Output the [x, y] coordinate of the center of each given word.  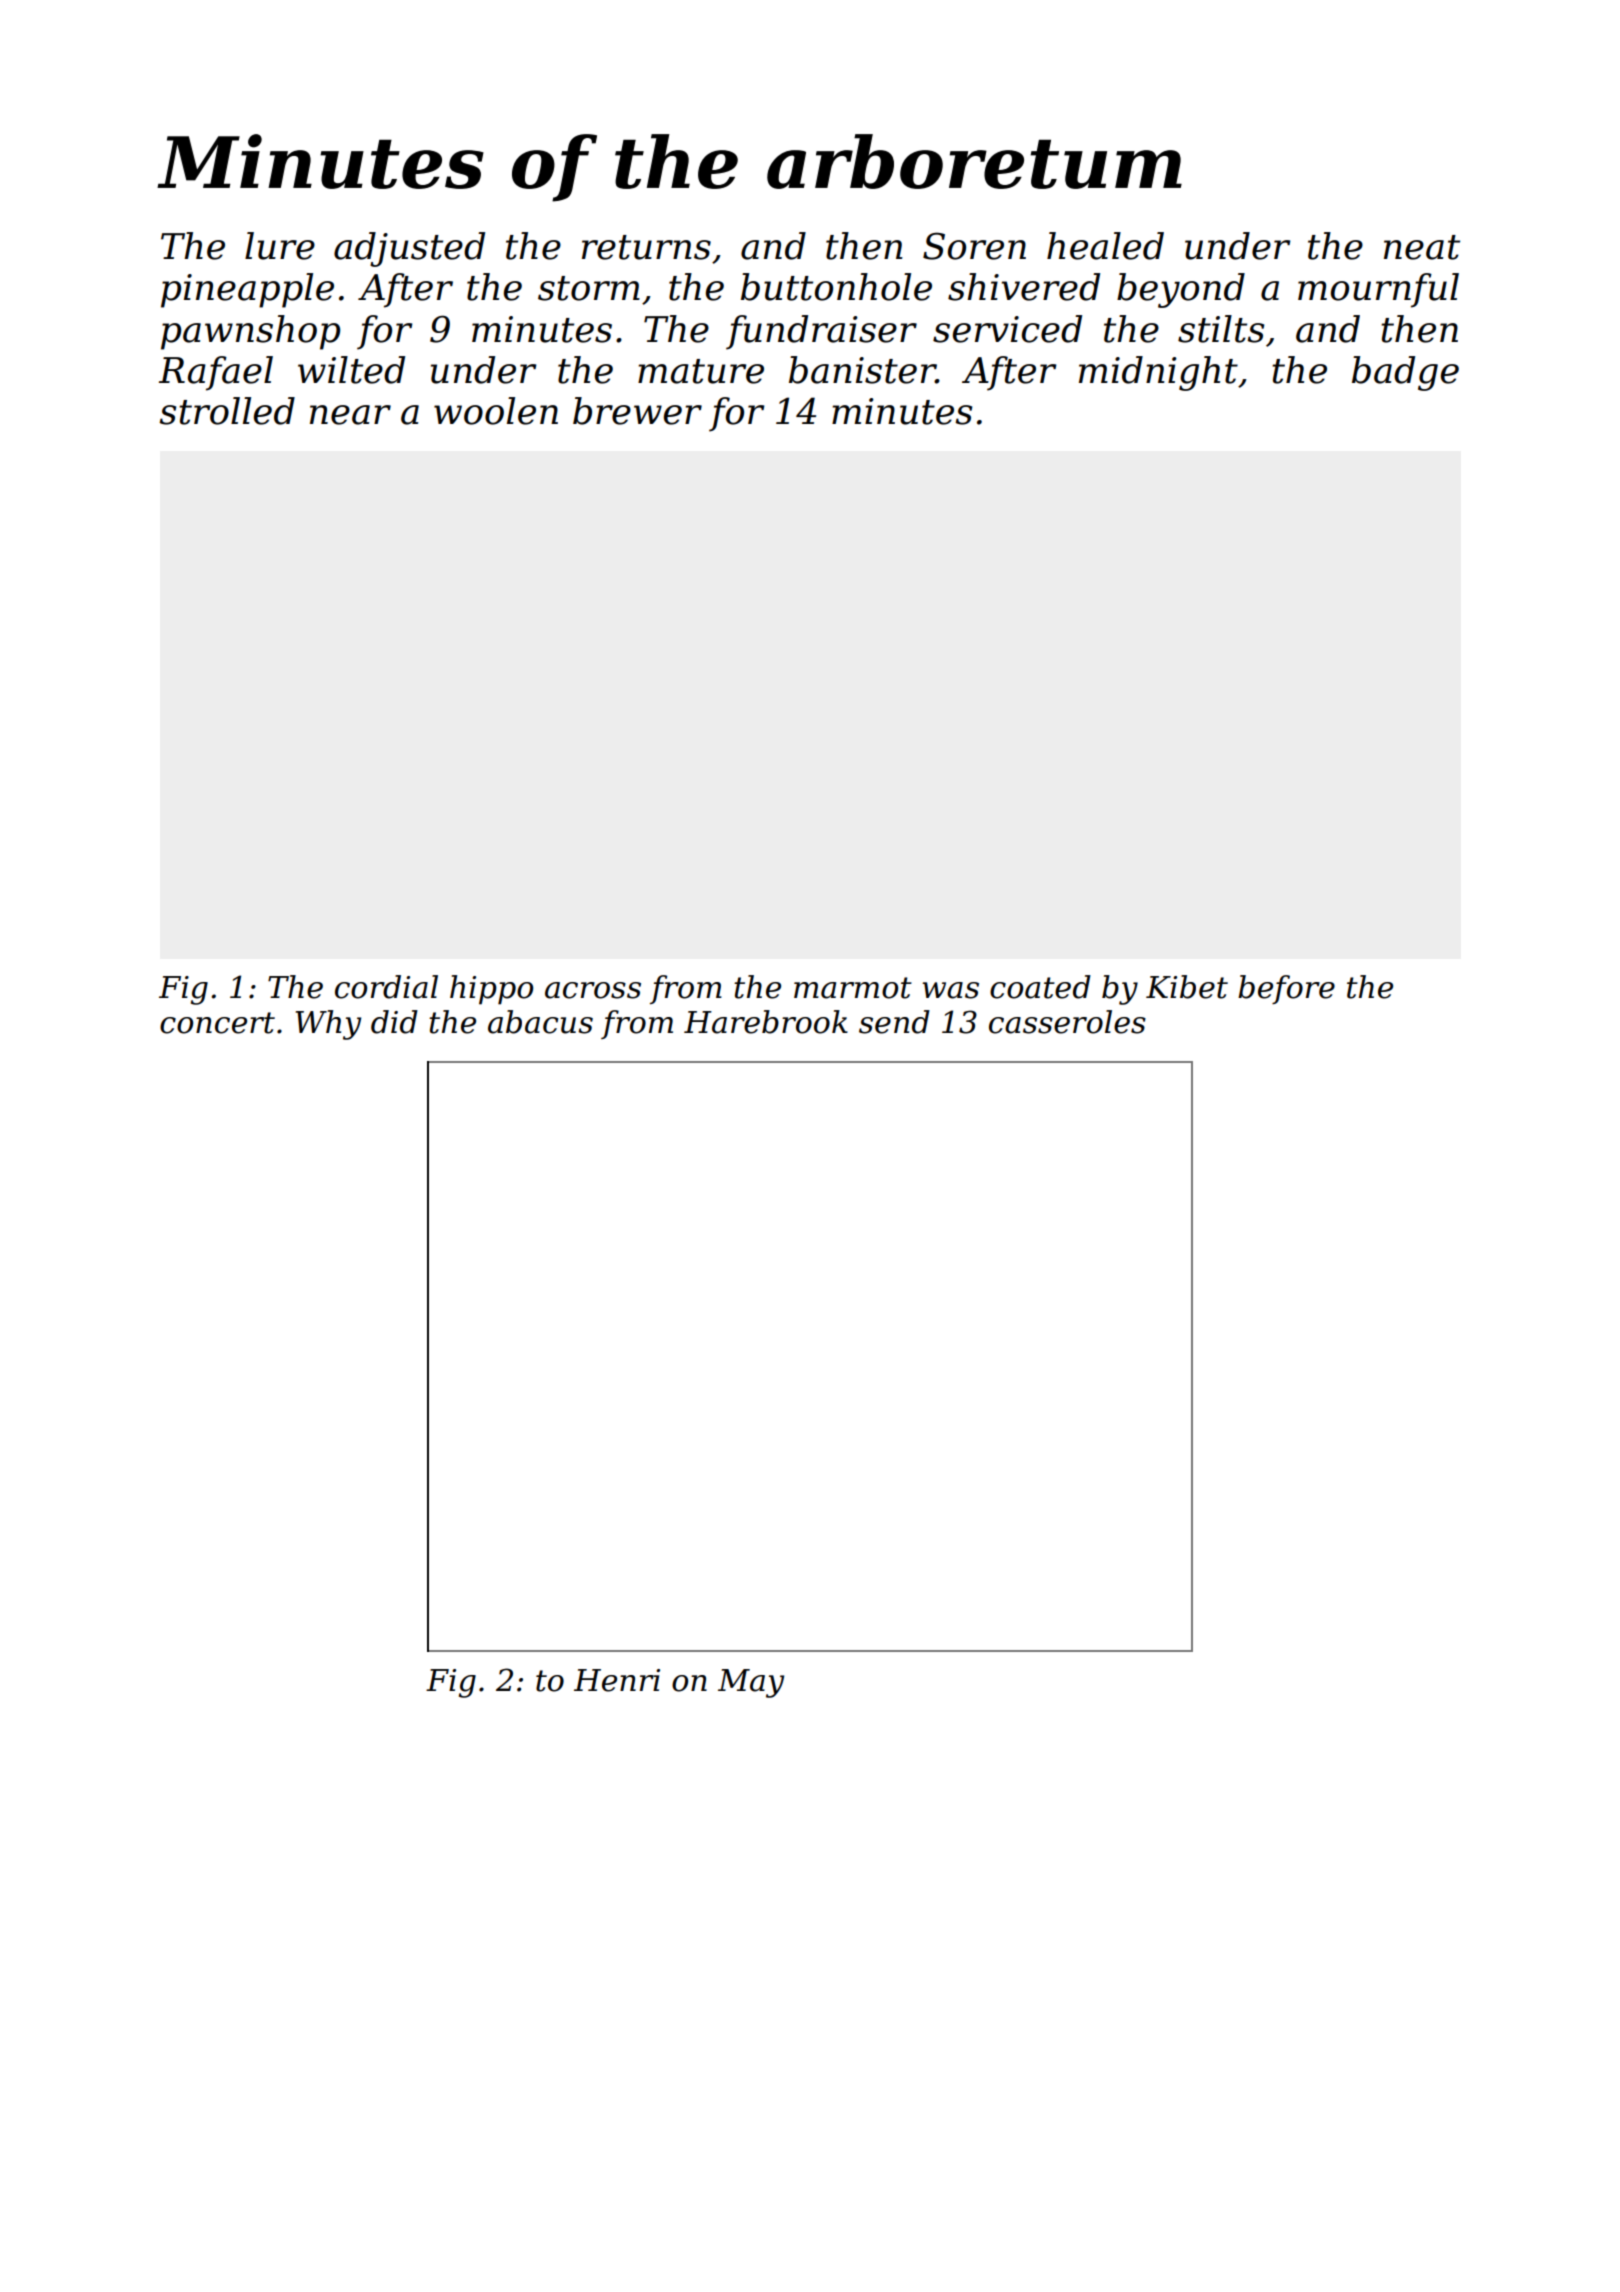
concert [217, 1023]
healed [1105, 246]
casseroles [1067, 1022]
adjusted [409, 249]
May [751, 1683]
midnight [1158, 373]
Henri [617, 1680]
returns [646, 247]
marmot [853, 988]
